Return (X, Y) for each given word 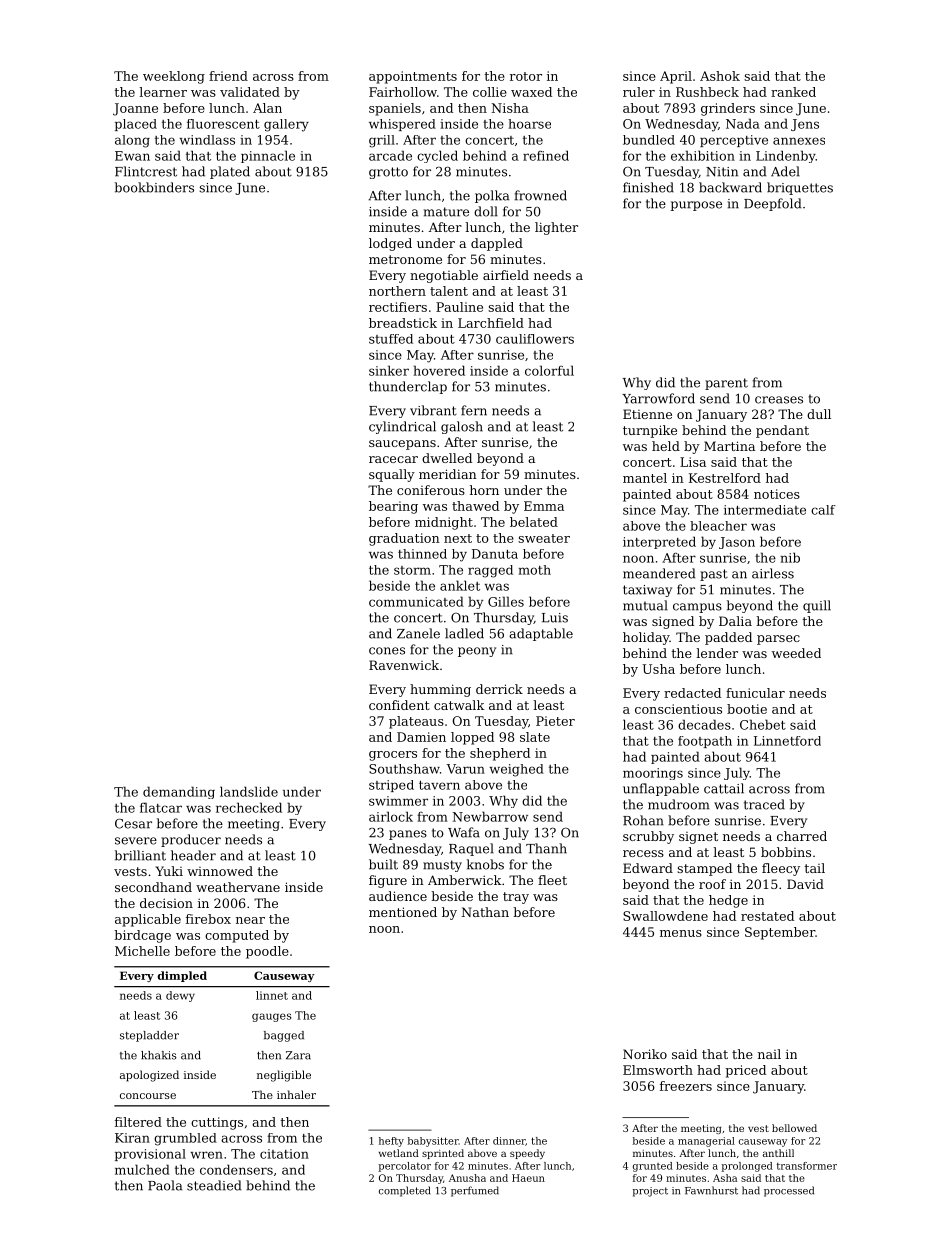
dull (819, 414)
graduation (404, 539)
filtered (138, 1122)
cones (387, 651)
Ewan (132, 156)
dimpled (182, 976)
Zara (298, 1055)
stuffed (391, 339)
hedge (728, 901)
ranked (793, 92)
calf (823, 510)
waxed (531, 92)
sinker (389, 370)
